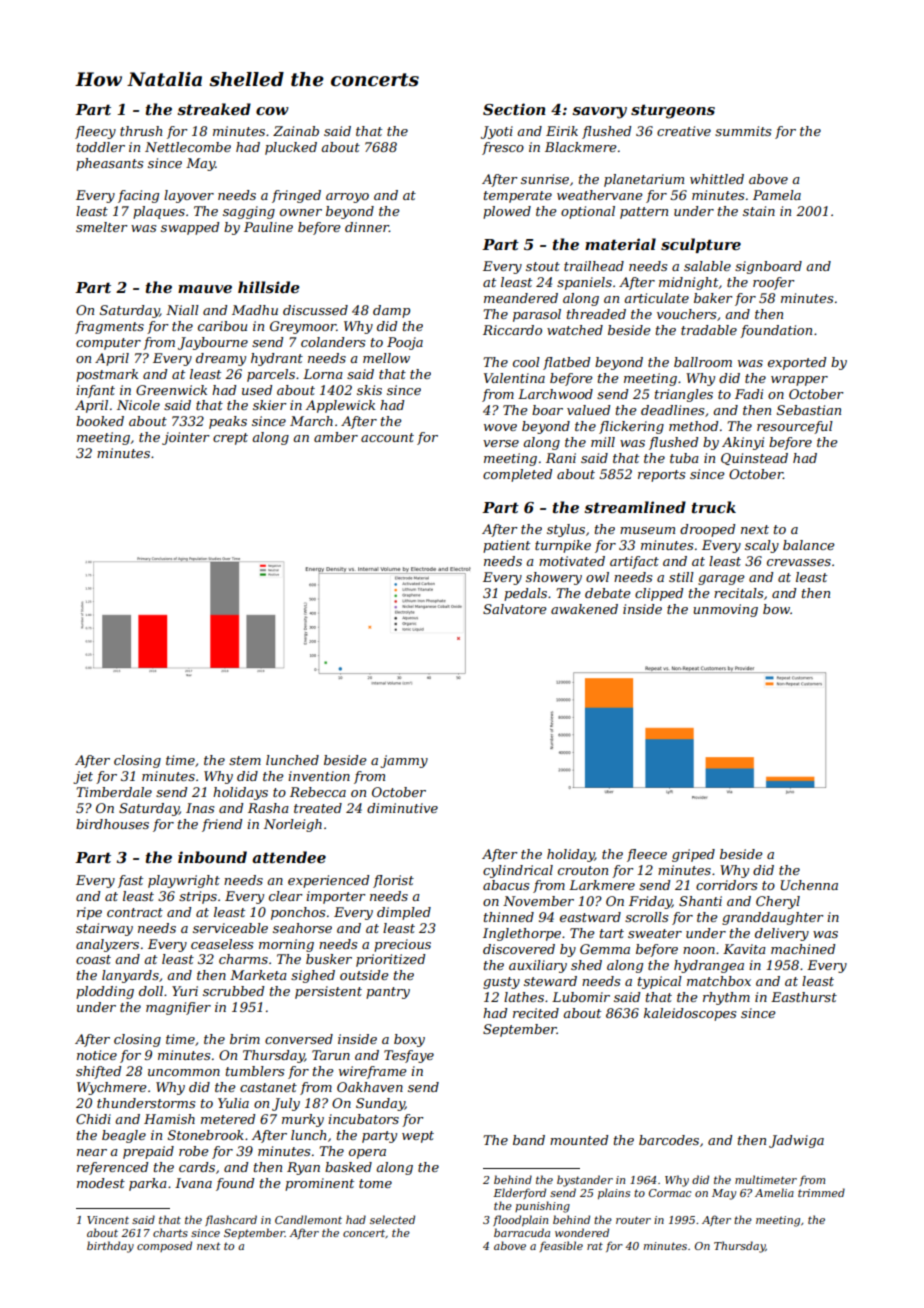  I want to click on stem, so click(245, 760).
